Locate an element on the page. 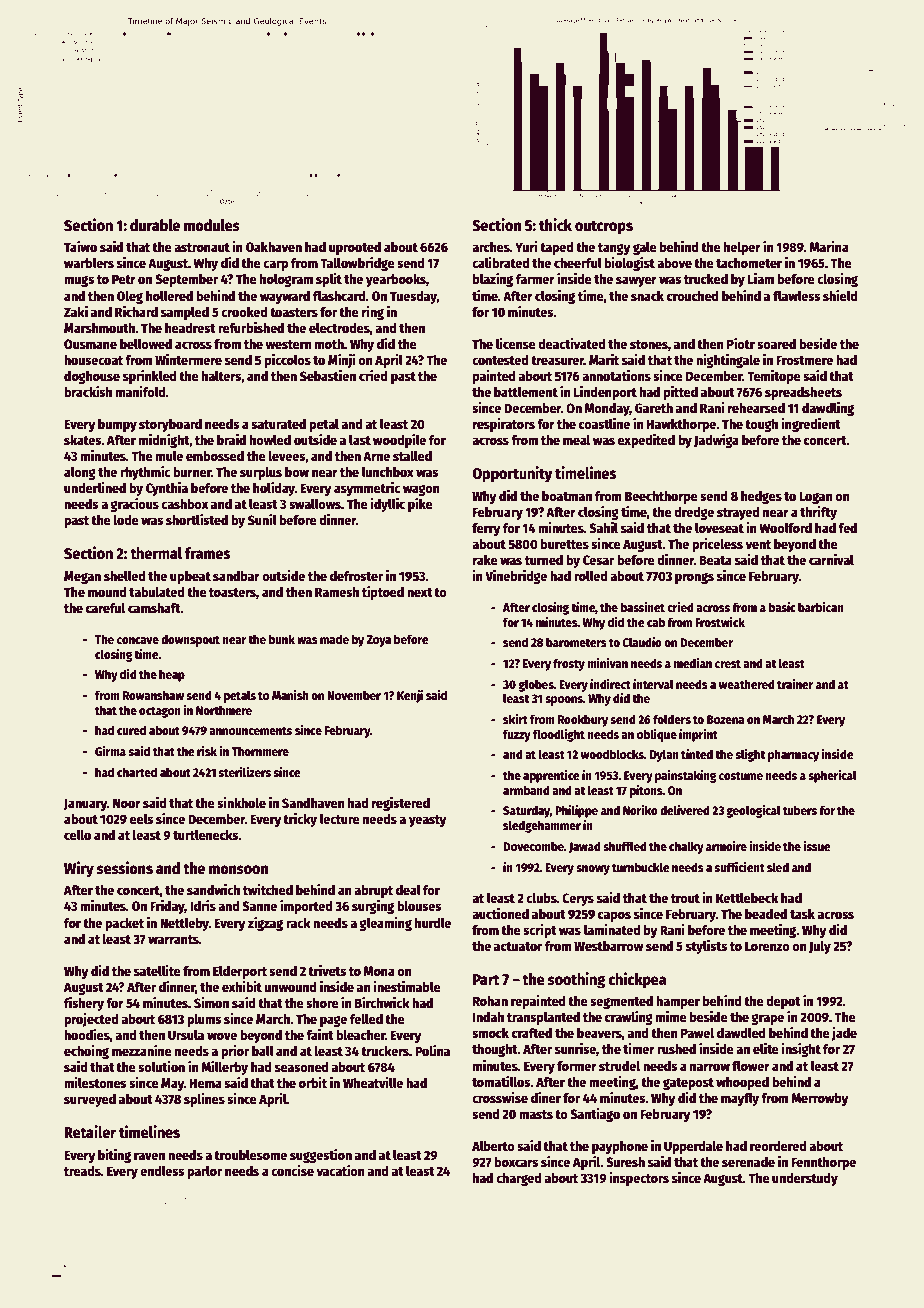 This document has height=1308, width=924. Sunil is located at coordinates (262, 519).
